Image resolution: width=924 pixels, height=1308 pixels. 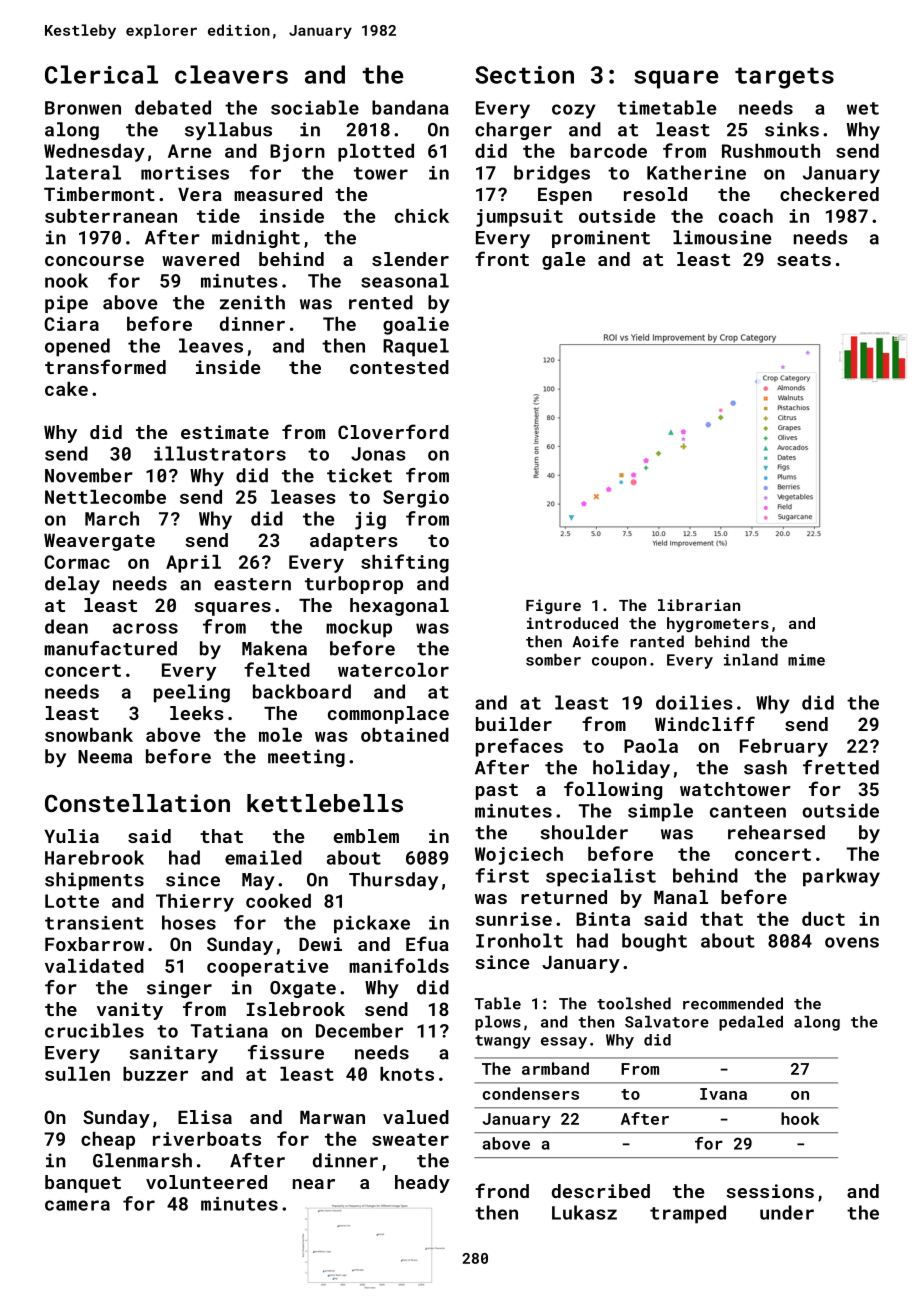 I want to click on validated, so click(x=94, y=966).
